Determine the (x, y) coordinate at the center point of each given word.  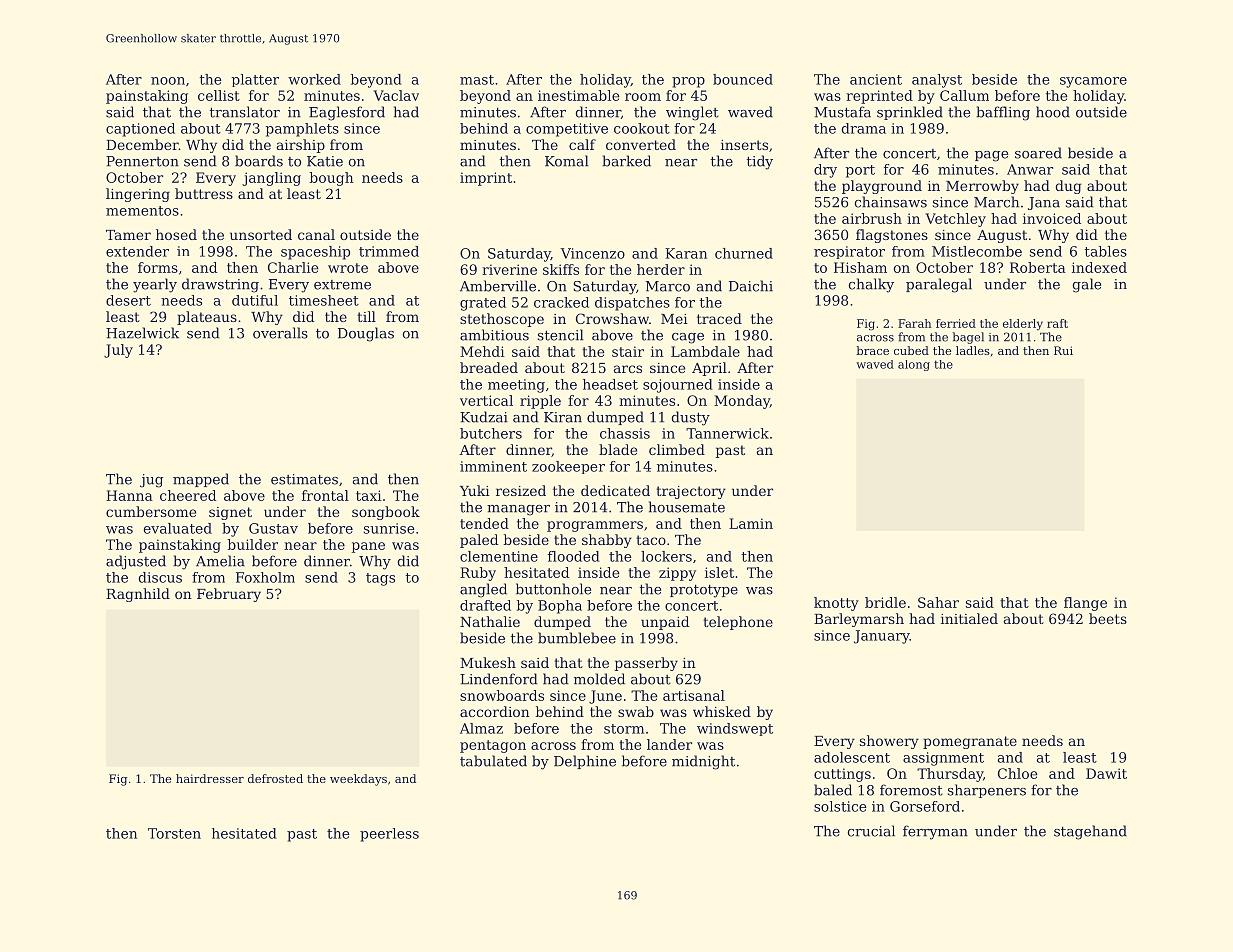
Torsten (174, 833)
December (142, 144)
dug (1068, 187)
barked (626, 161)
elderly (1023, 325)
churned (744, 253)
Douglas (366, 334)
